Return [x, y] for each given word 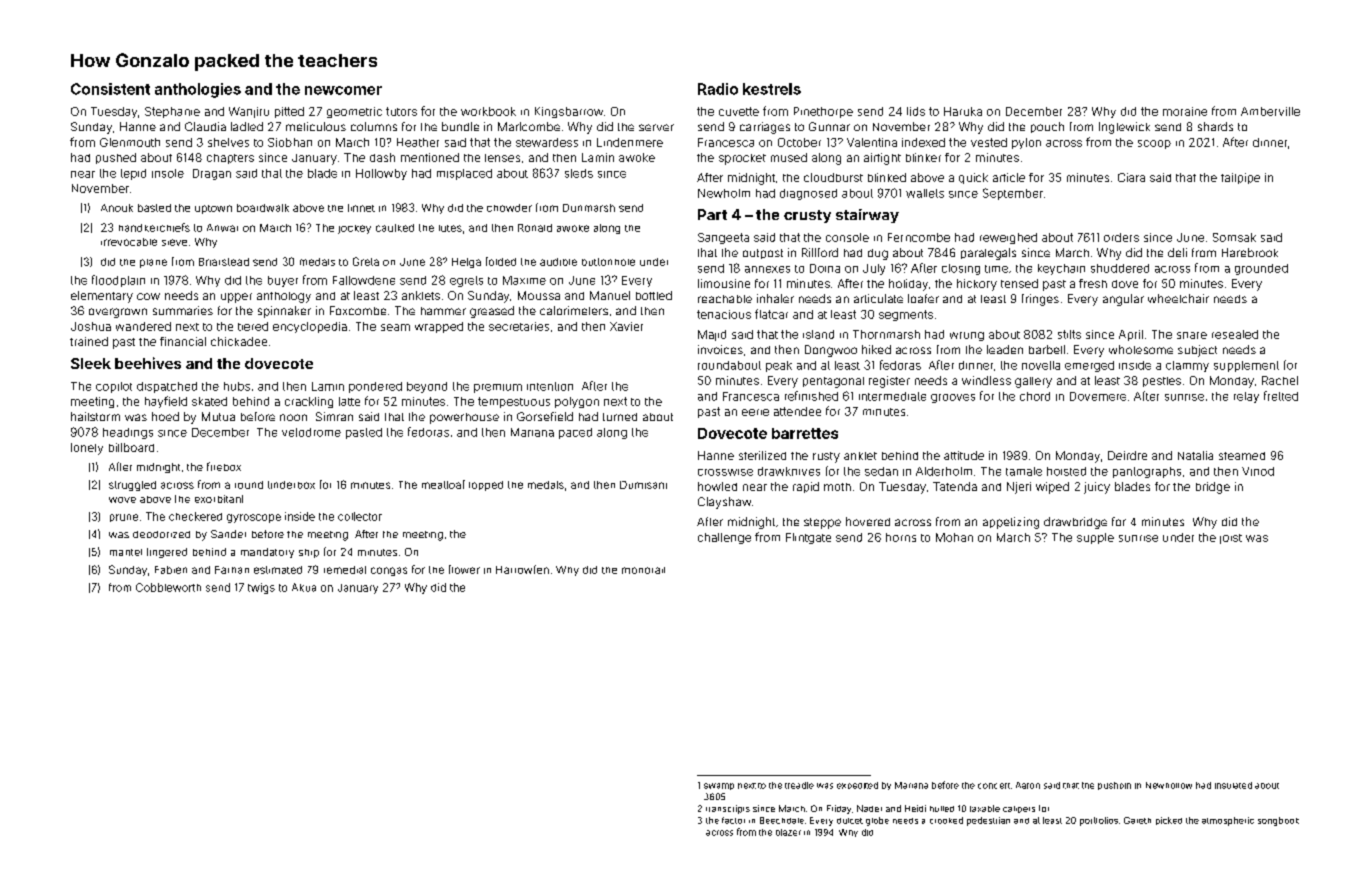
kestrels [772, 89]
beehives [148, 363]
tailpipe [1240, 178]
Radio [718, 89]
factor [733, 820]
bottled [654, 295]
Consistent [110, 89]
